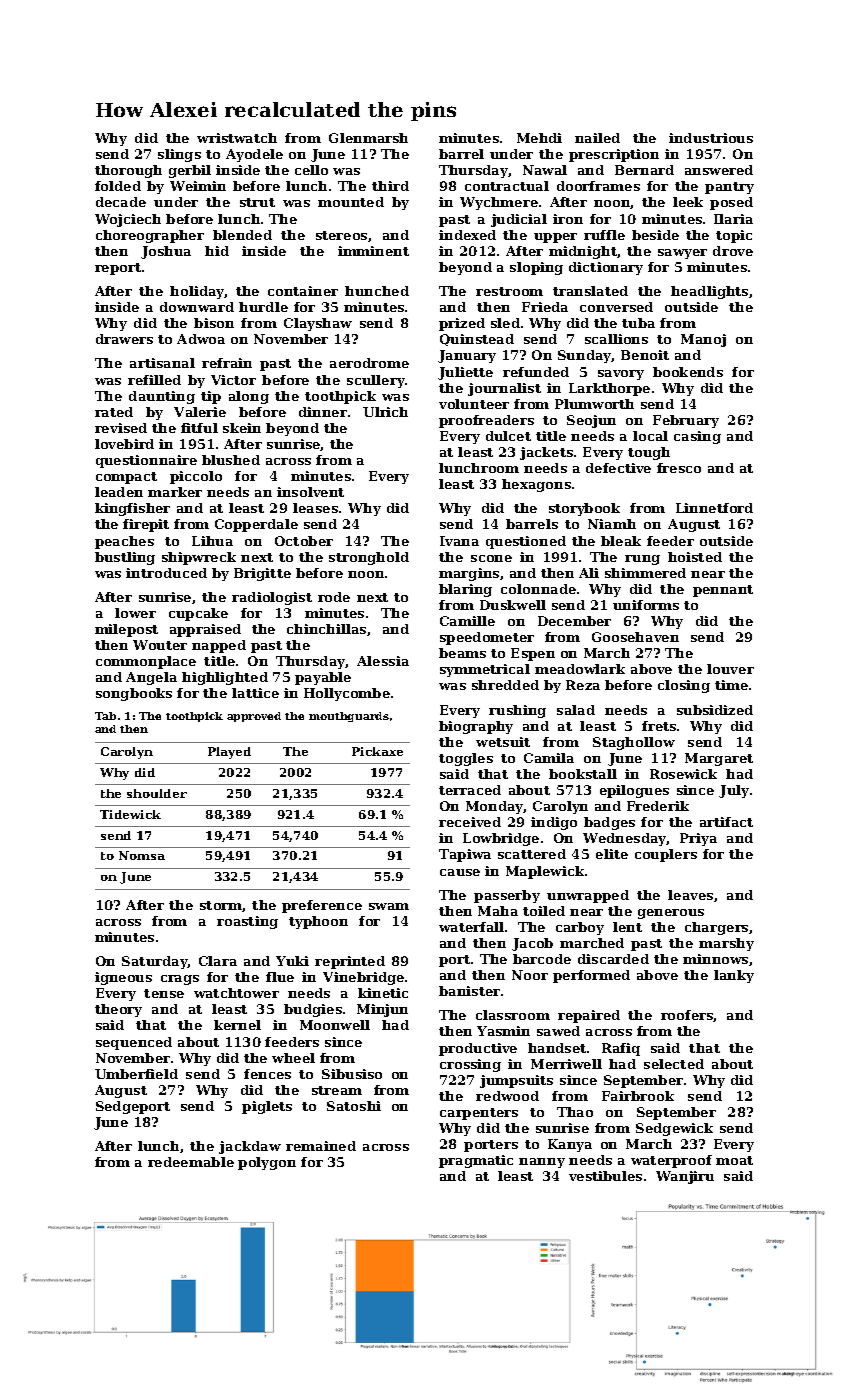 This screenshot has height=1400, width=849. Describe the element at coordinates (221, 906) in the screenshot. I see `storm` at that location.
